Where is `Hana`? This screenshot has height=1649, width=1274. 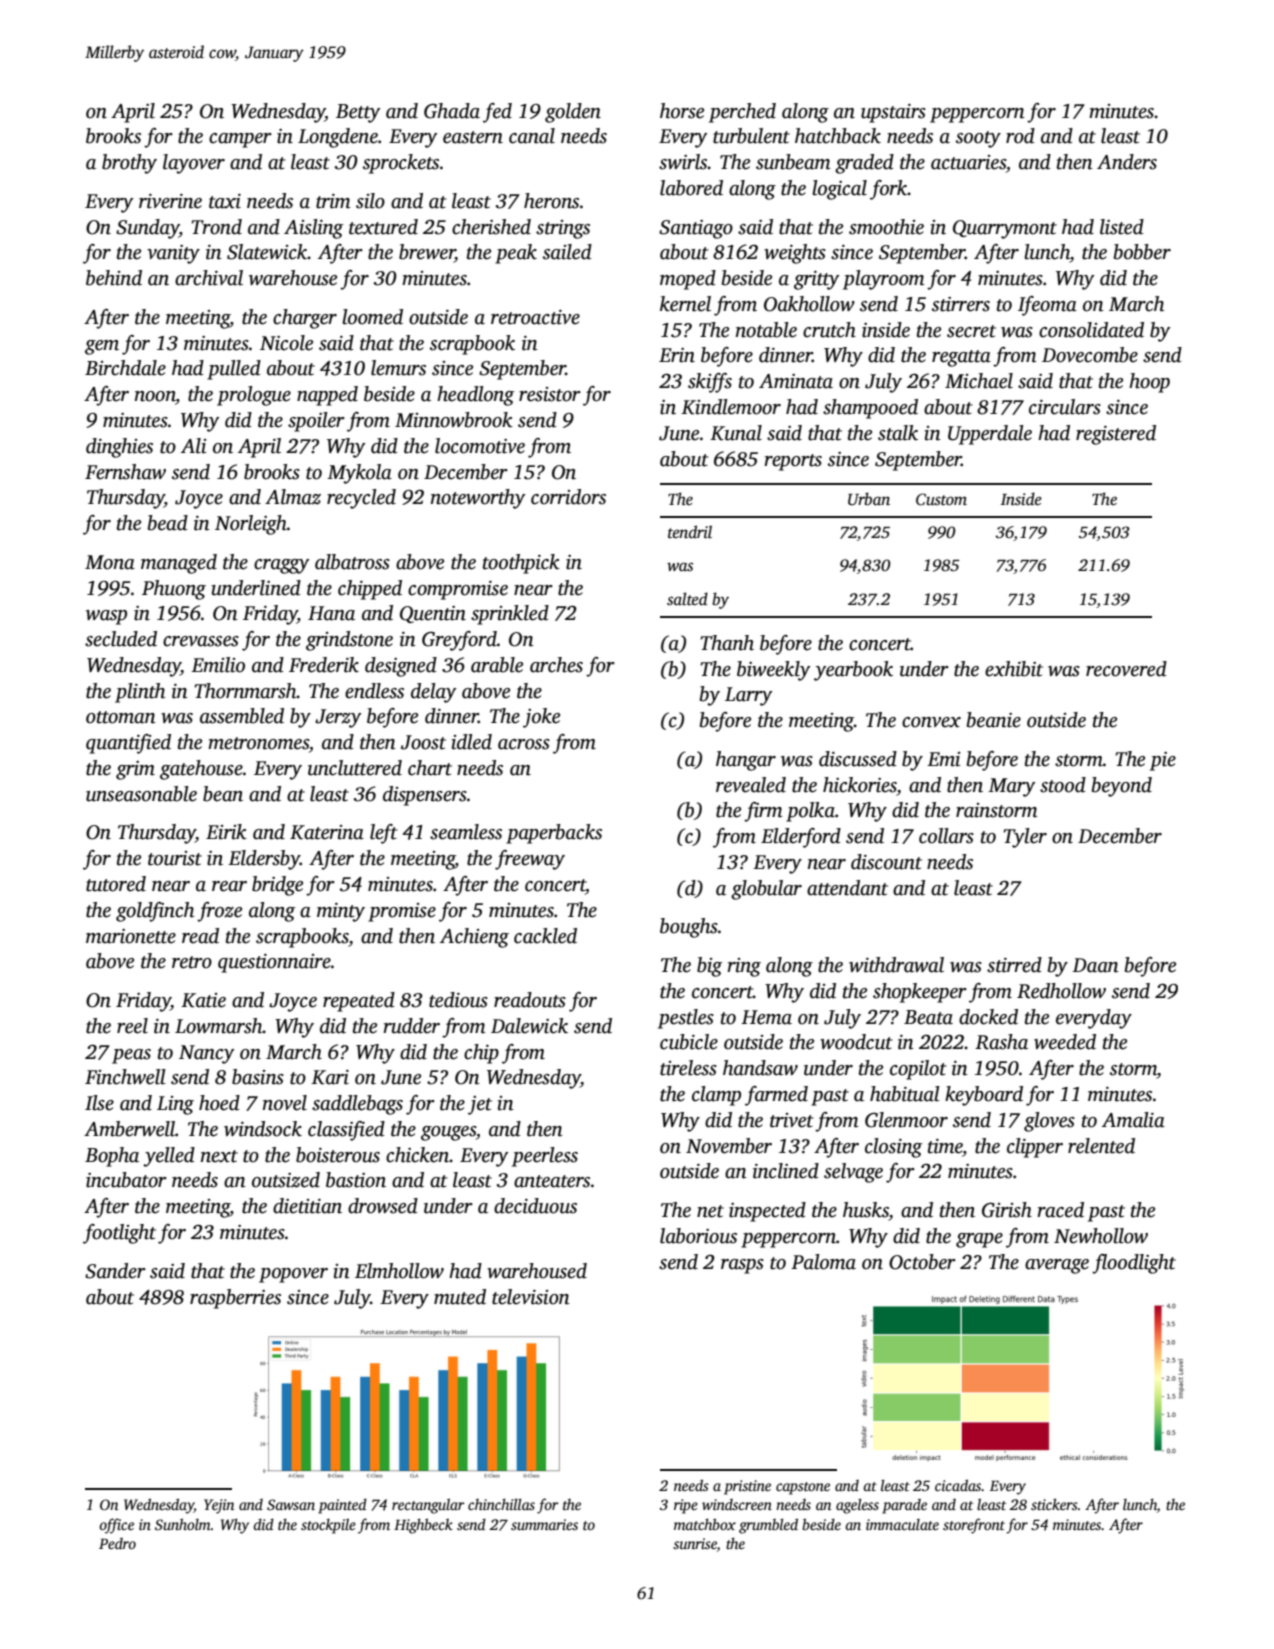 Hana is located at coordinates (331, 613).
